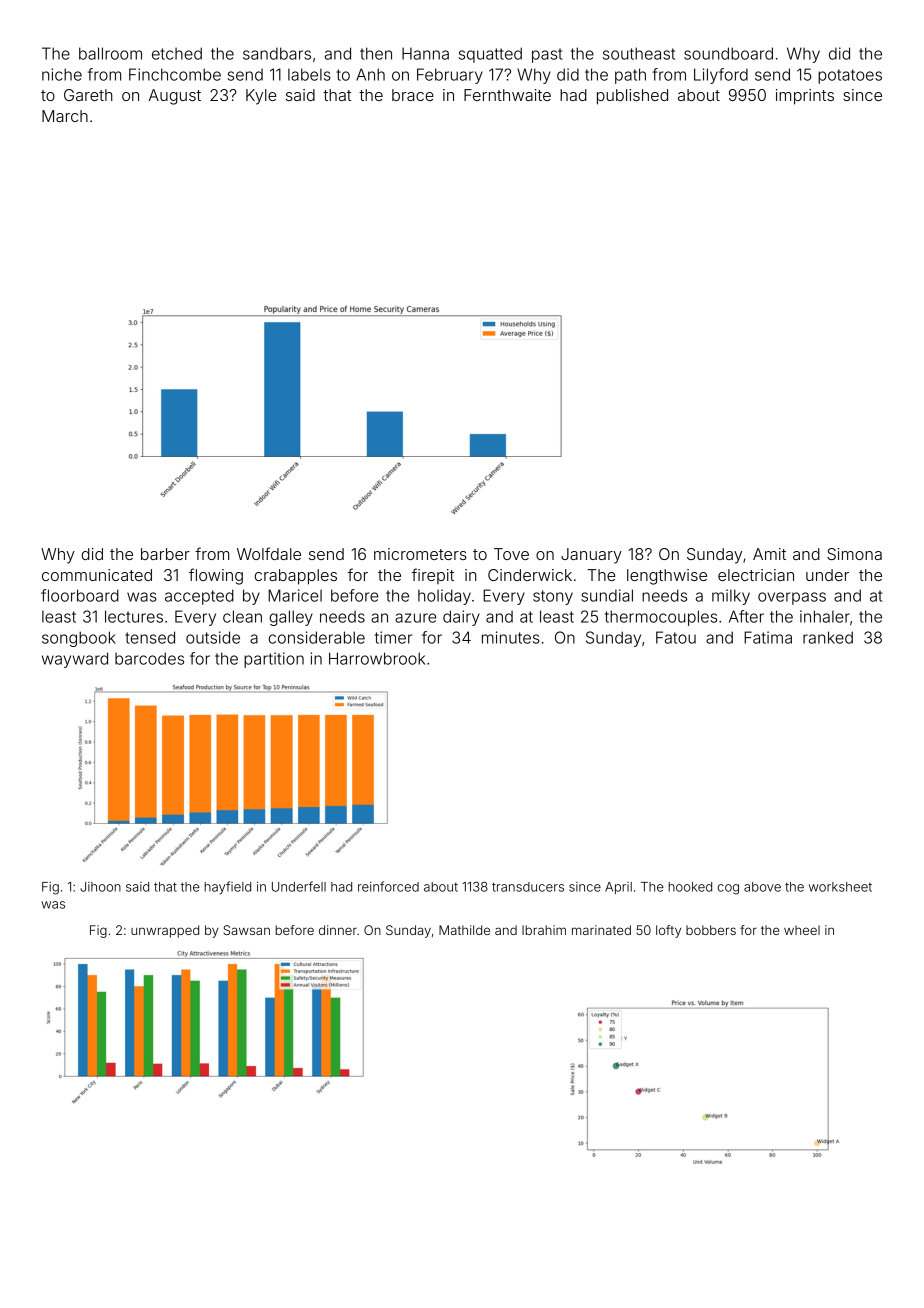  Describe the element at coordinates (388, 886) in the image. I see `reinforced` at that location.
